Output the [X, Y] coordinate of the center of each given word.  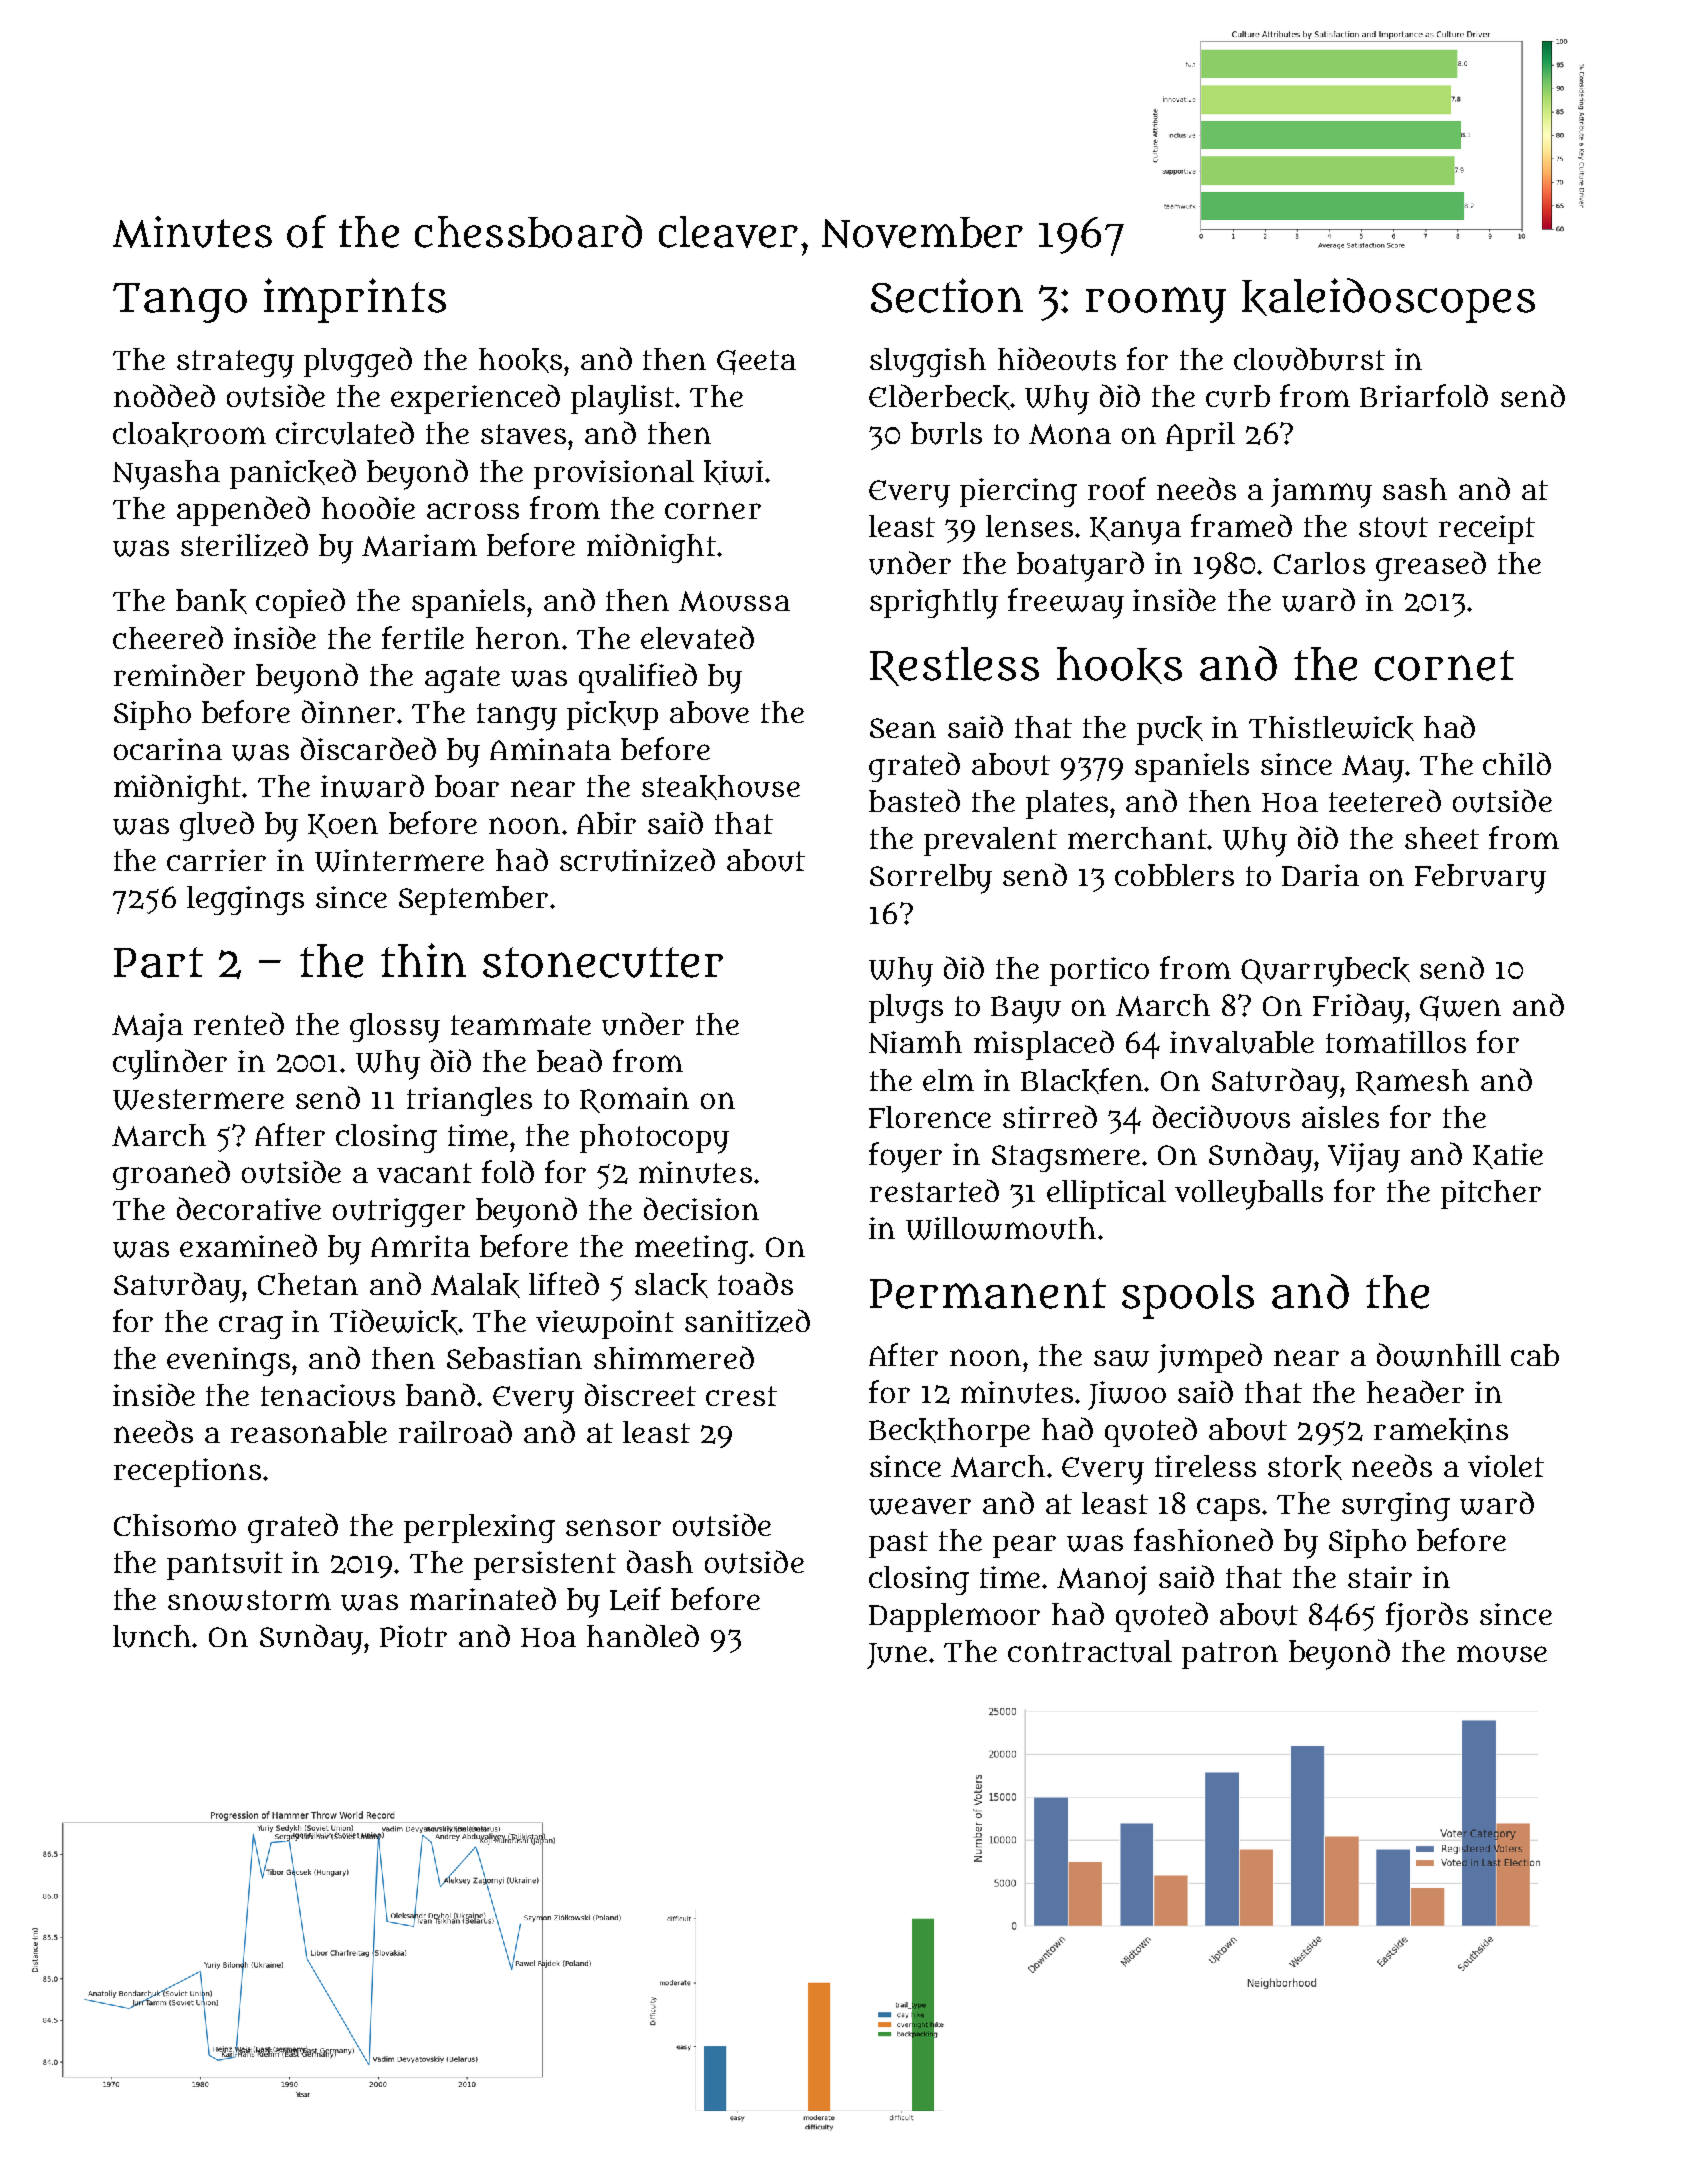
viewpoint [605, 1324]
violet [1506, 1466]
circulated [345, 433]
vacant [424, 1173]
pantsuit [225, 1565]
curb [1238, 396]
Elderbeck [939, 397]
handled [643, 1635]
